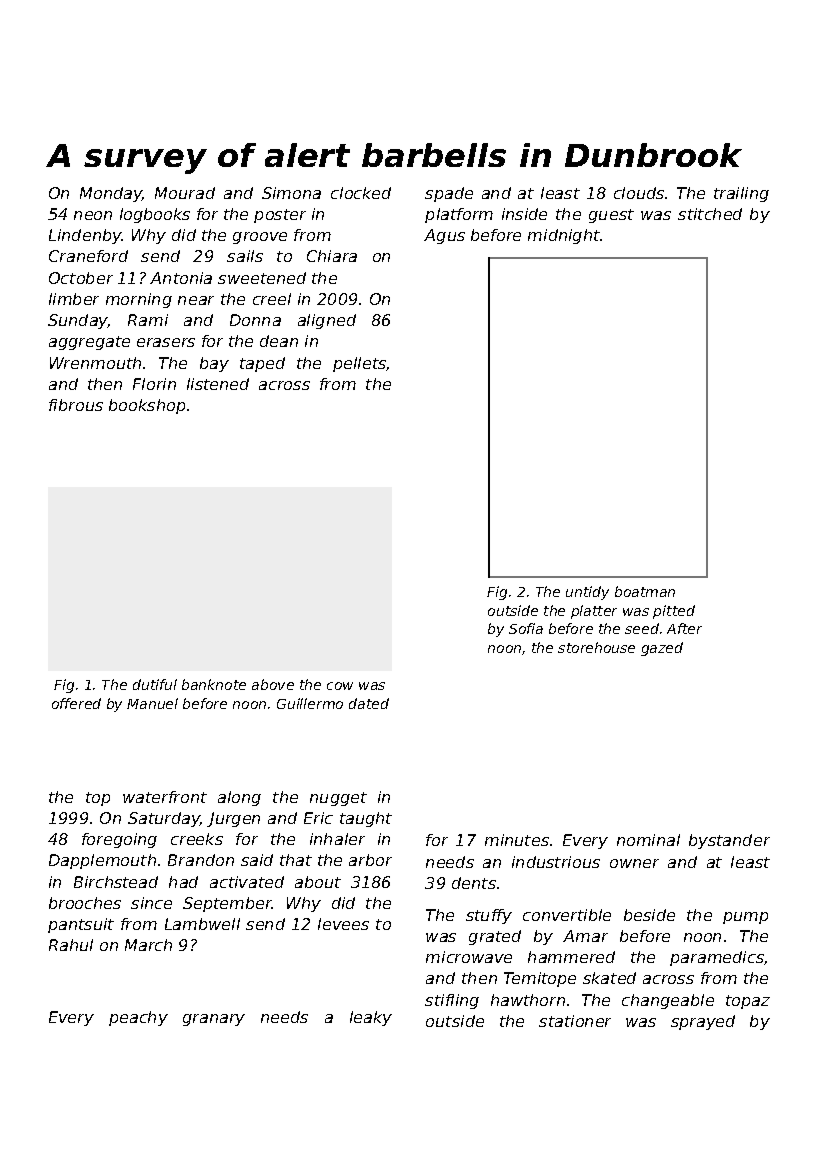 The image size is (818, 1161). What do you see at coordinates (360, 364) in the screenshot?
I see `pellets` at bounding box center [360, 364].
